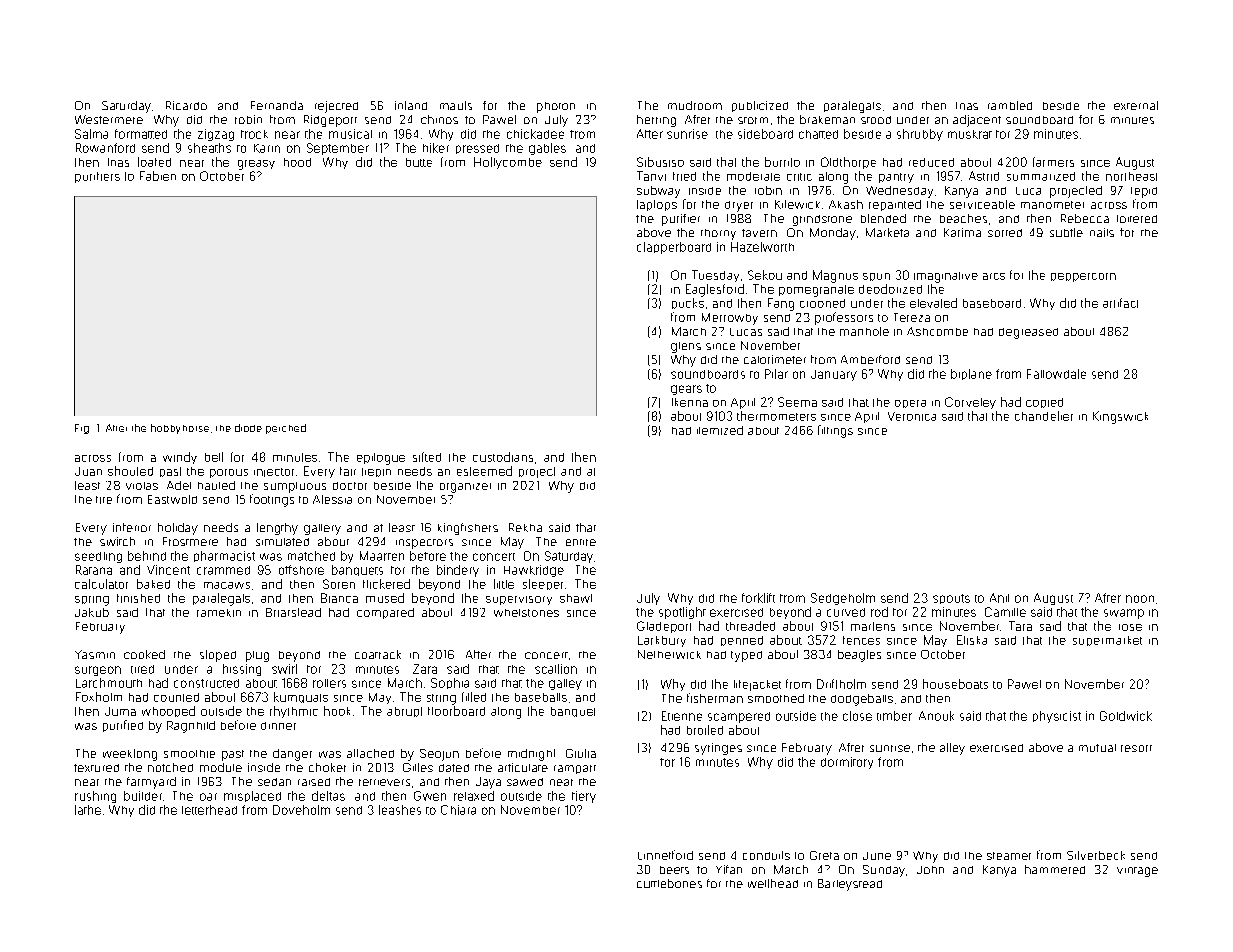 The height and width of the screenshot is (952, 1233). I want to click on Sophia, so click(450, 683).
